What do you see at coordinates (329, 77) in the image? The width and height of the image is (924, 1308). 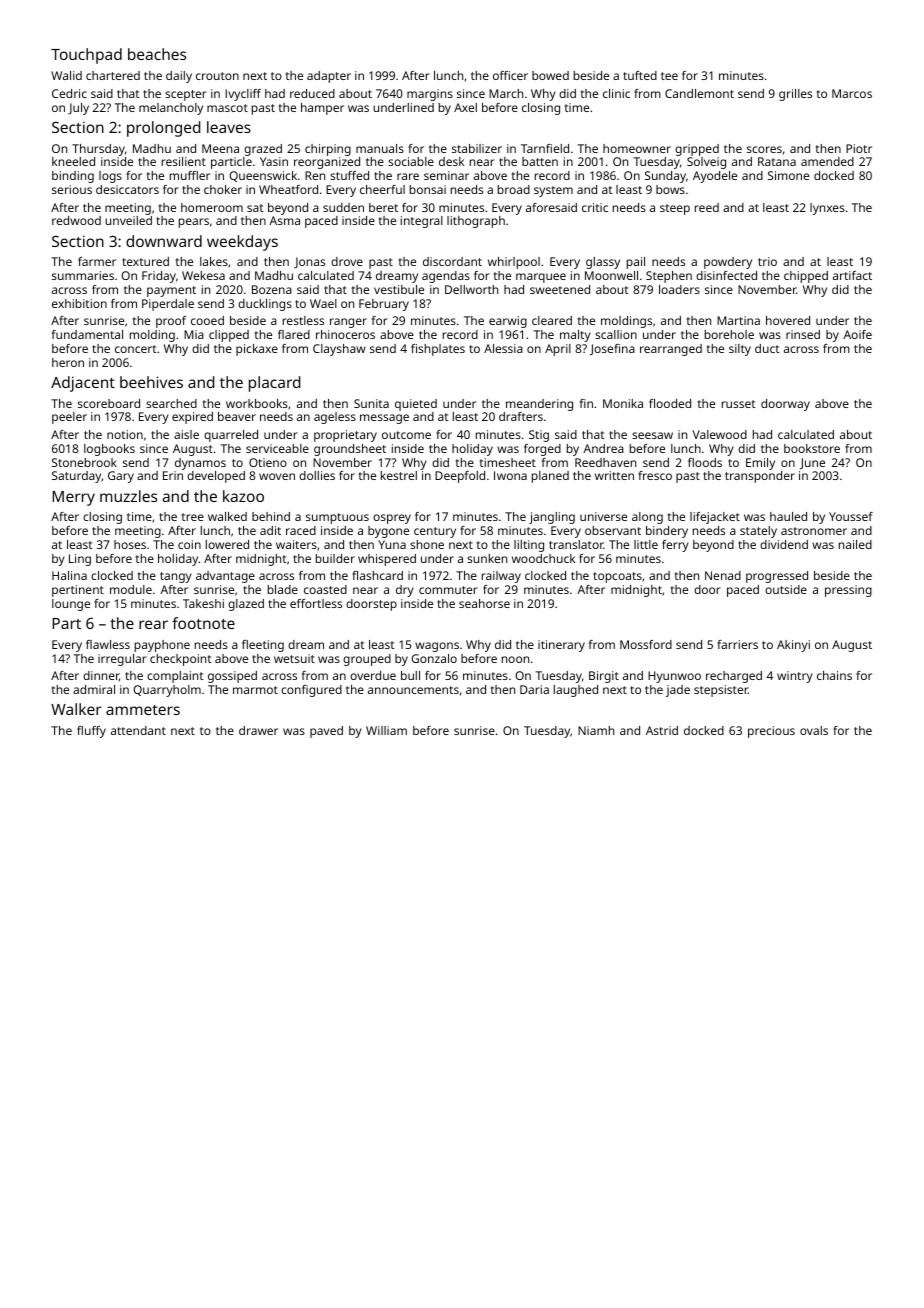 I see `adapter` at bounding box center [329, 77].
